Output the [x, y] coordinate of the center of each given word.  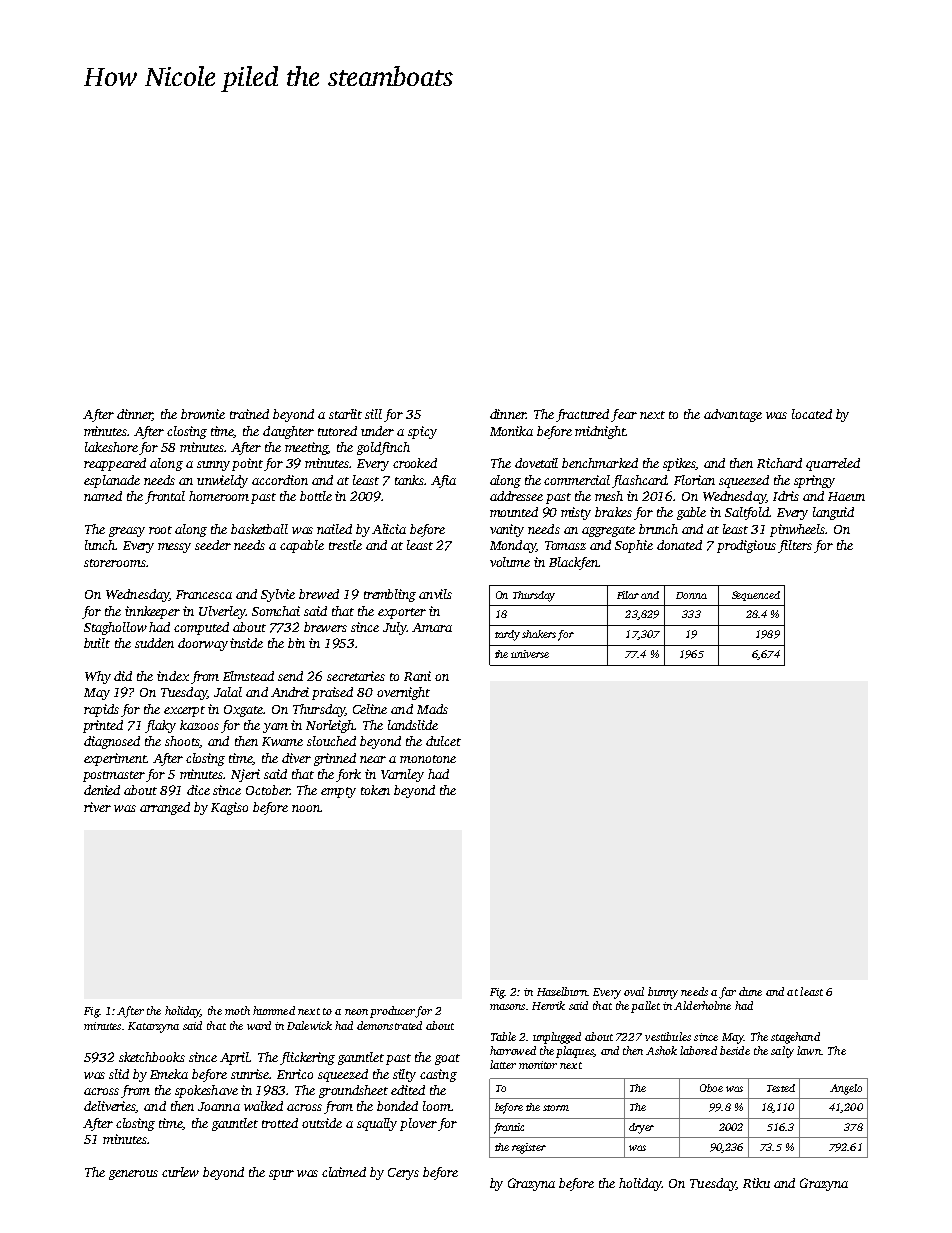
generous [133, 1175]
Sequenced [756, 596]
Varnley [402, 775]
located [812, 414]
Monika [511, 431]
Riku [756, 1183]
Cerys [403, 1174]
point [247, 464]
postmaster [114, 776]
